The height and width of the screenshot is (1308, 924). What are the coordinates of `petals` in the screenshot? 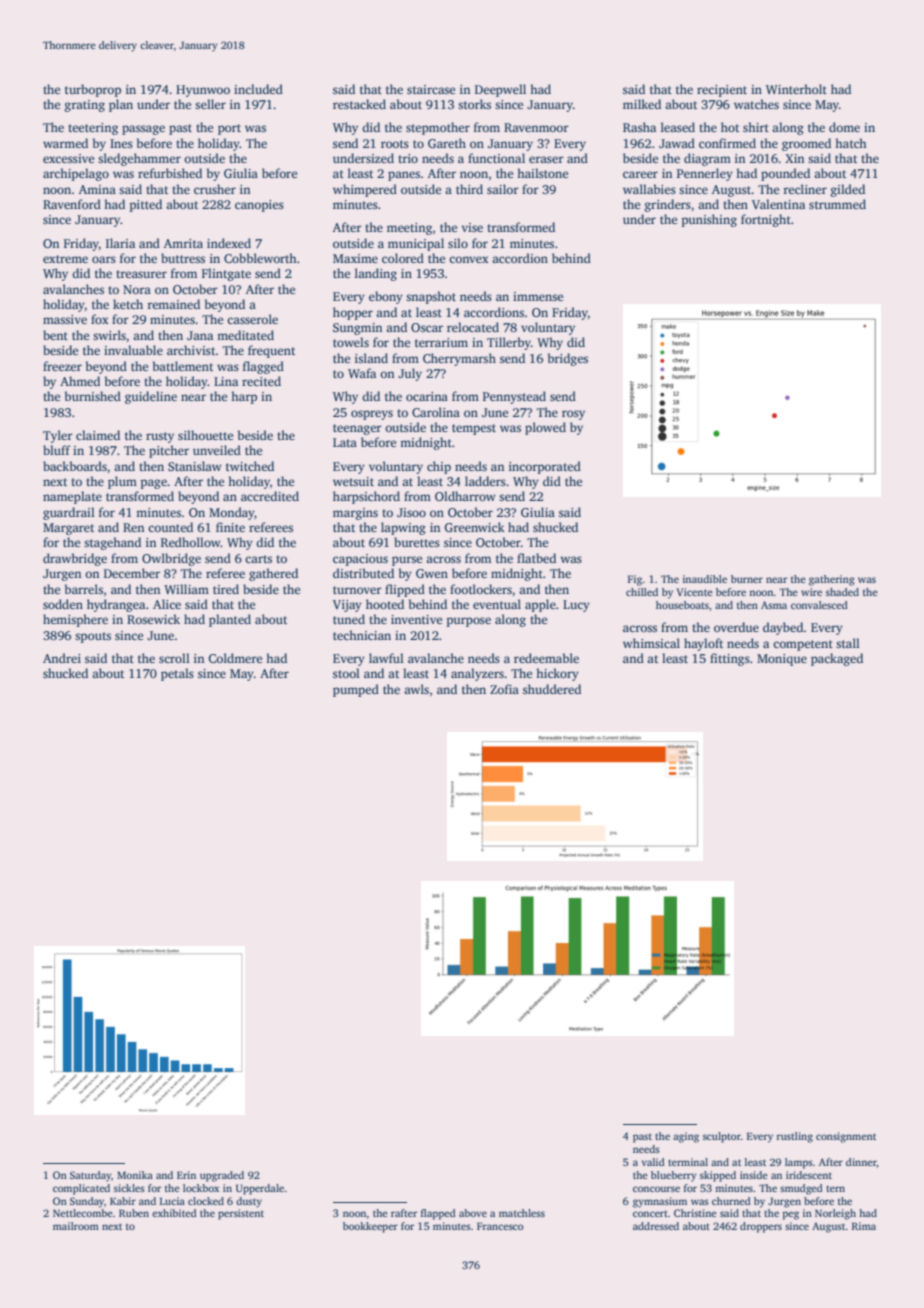 It's located at (177, 674).
